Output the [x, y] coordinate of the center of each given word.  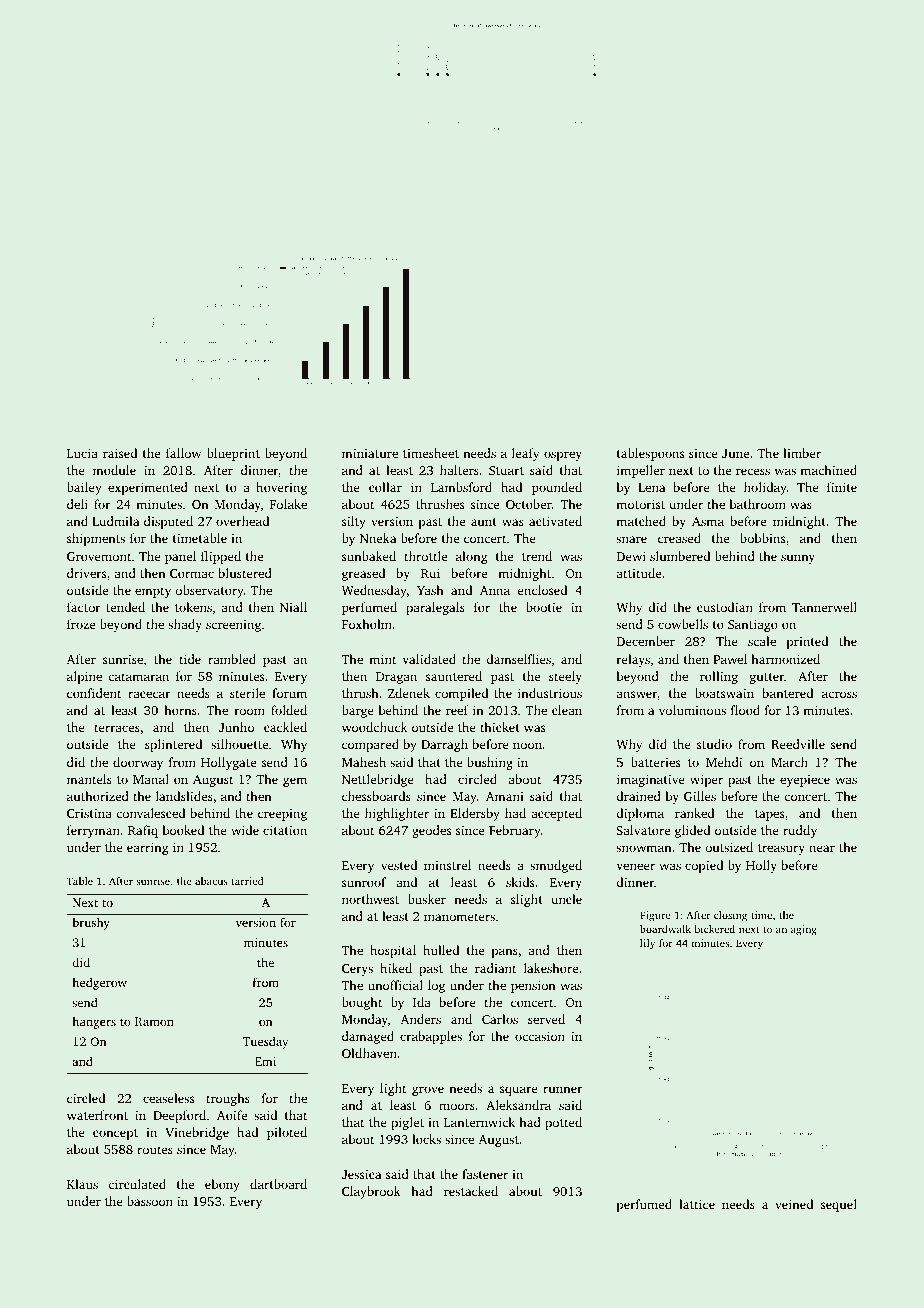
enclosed [542, 590]
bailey [84, 488]
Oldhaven [369, 1053]
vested [399, 865]
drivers [86, 573]
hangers [94, 1023]
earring [147, 849]
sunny [798, 559]
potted [563, 1123]
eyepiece [805, 781]
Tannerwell [824, 607]
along [471, 557]
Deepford [179, 1116]
